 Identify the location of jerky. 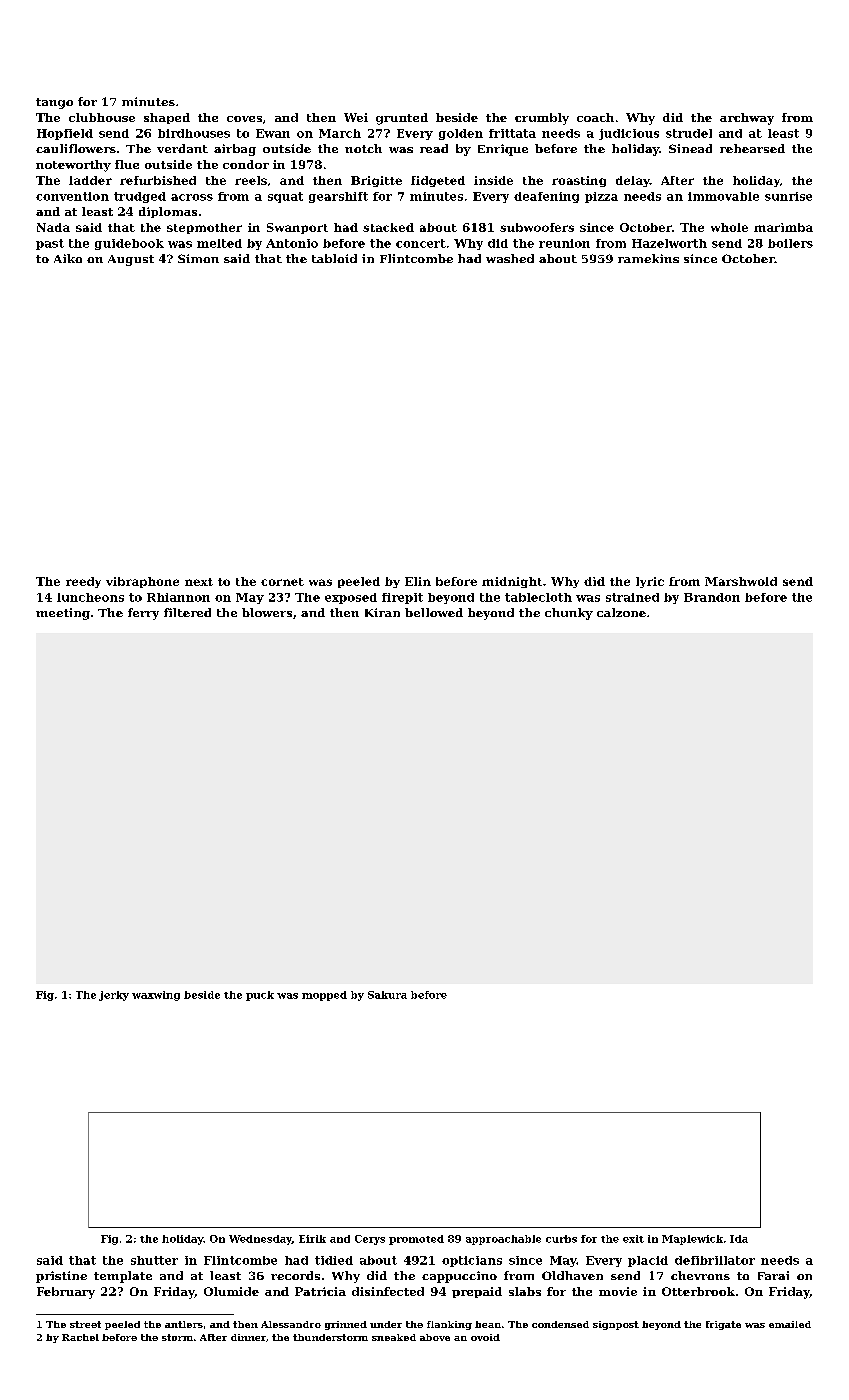
(114, 996).
